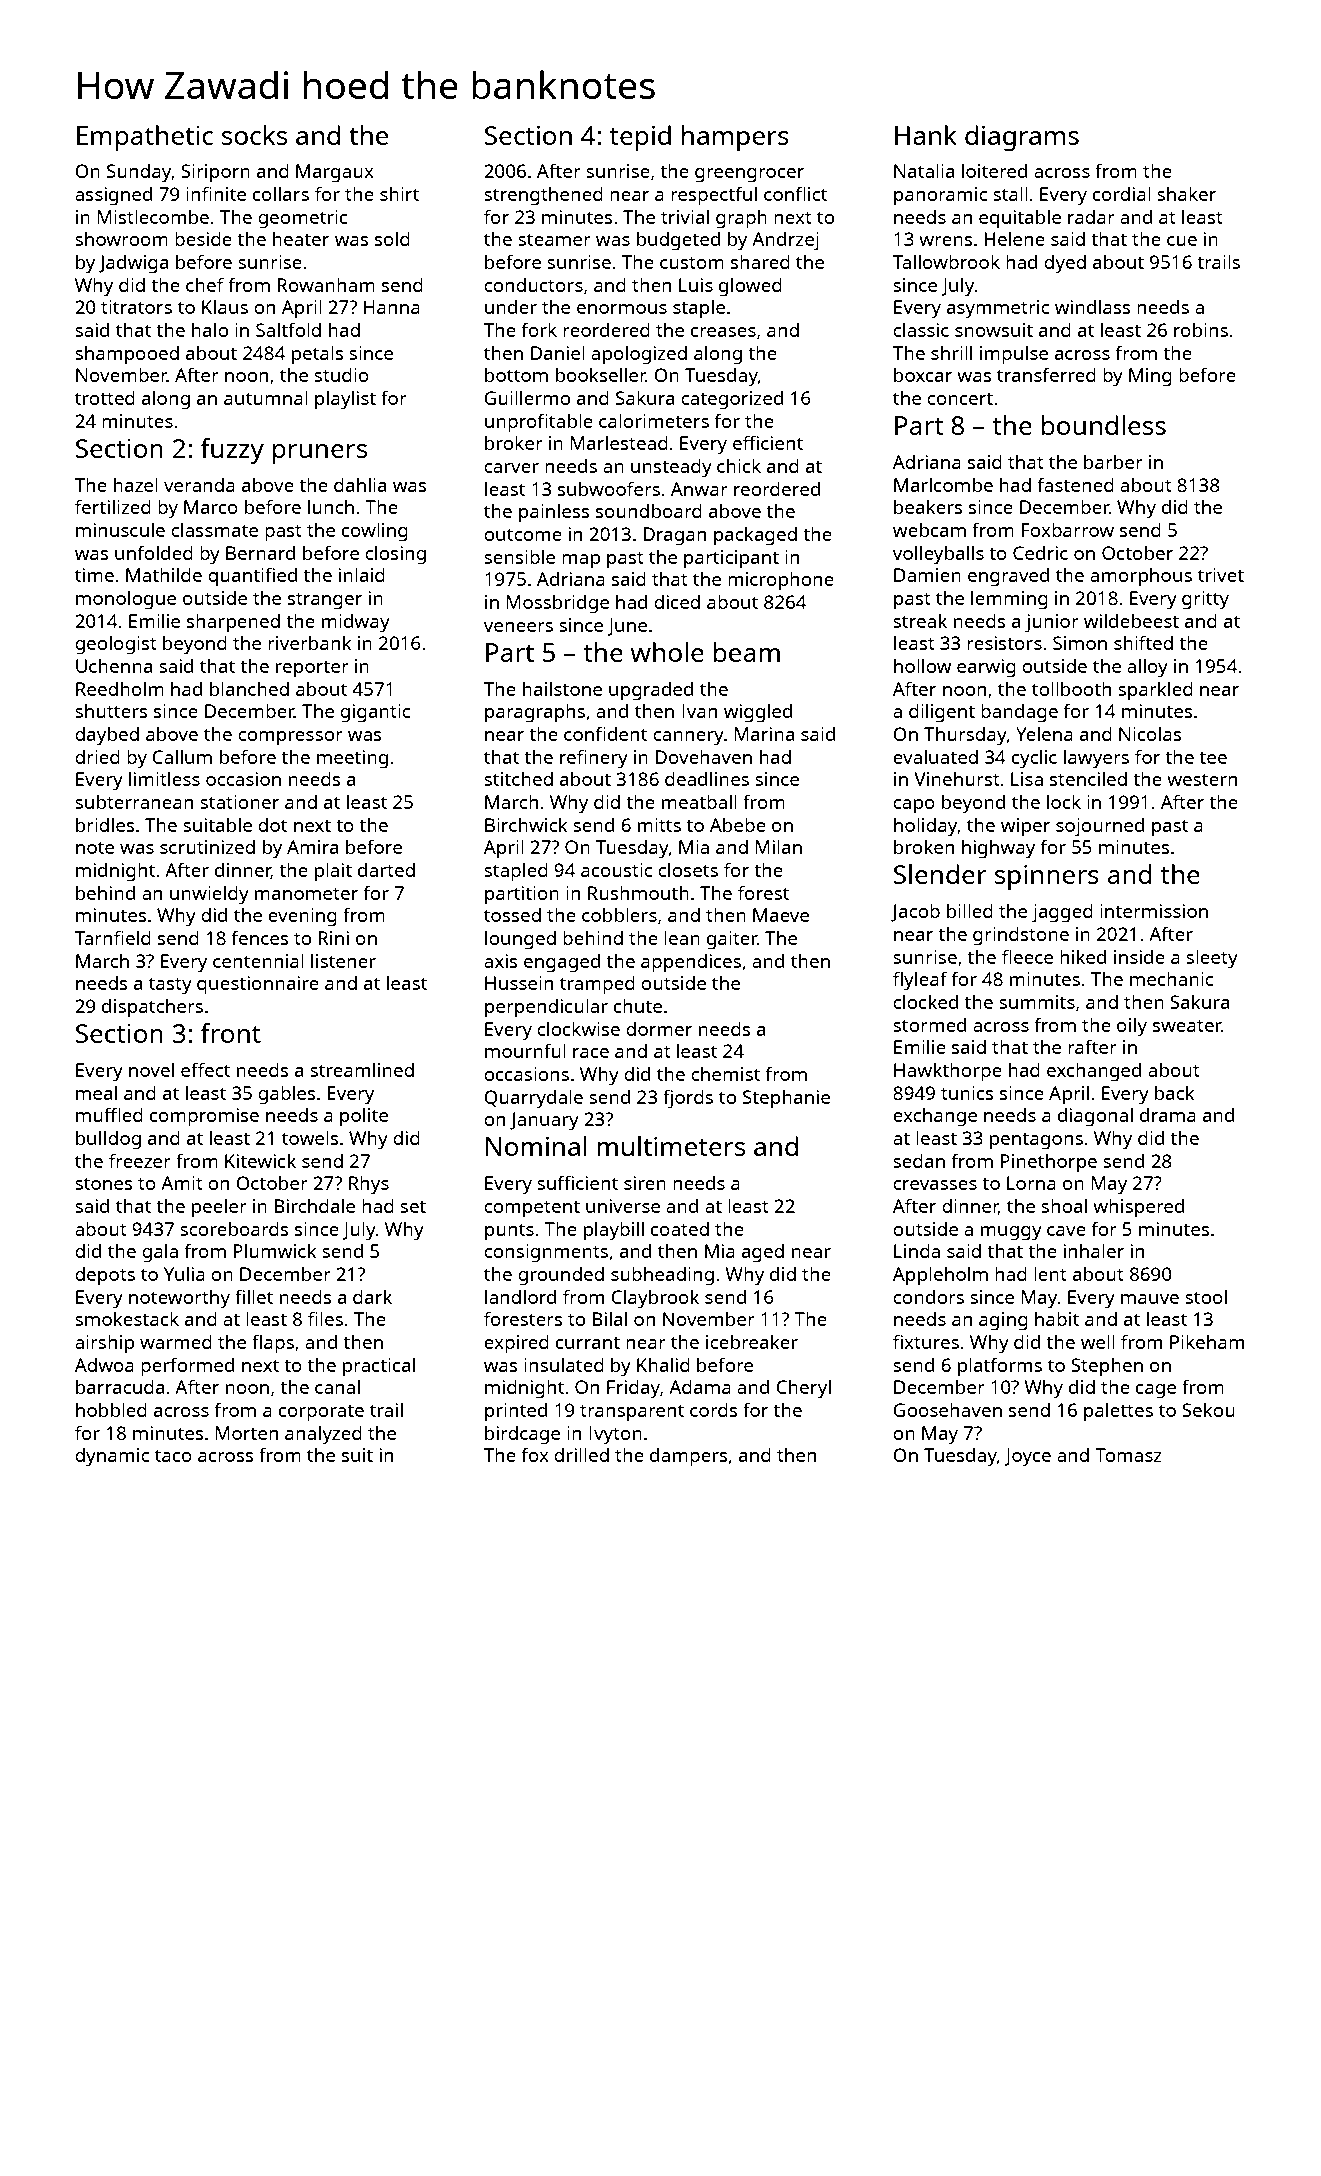 This page has height=2176, width=1321. What do you see at coordinates (139, 173) in the page?
I see `Sunday` at bounding box center [139, 173].
